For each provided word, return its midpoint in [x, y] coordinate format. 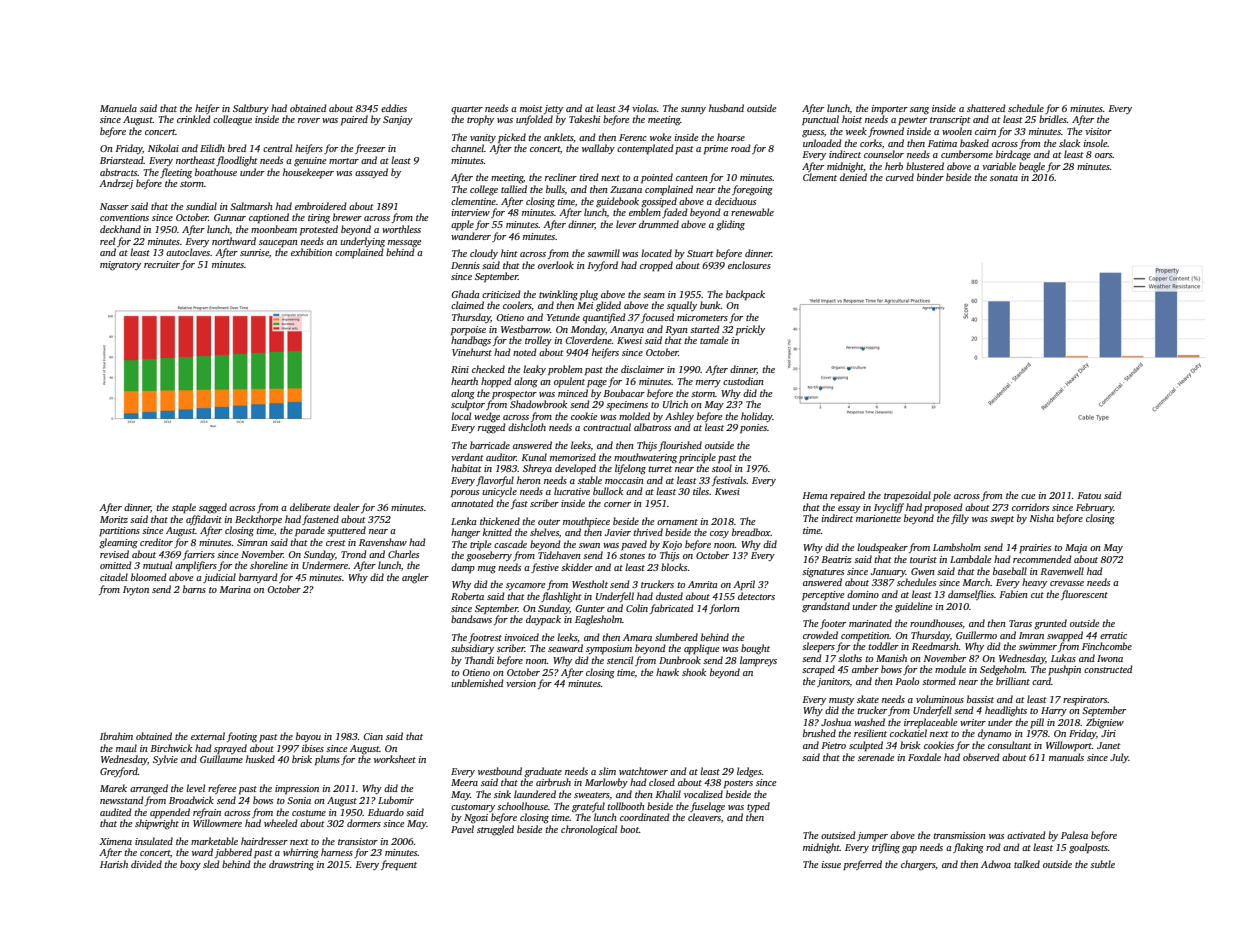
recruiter [162, 264]
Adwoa [996, 864]
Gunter [590, 608]
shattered [986, 108]
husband [726, 108]
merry [708, 384]
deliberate [310, 507]
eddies [394, 108]
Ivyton [136, 590]
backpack [745, 295]
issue [831, 864]
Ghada [465, 294]
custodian [743, 381]
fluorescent [1084, 595]
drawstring [291, 865]
